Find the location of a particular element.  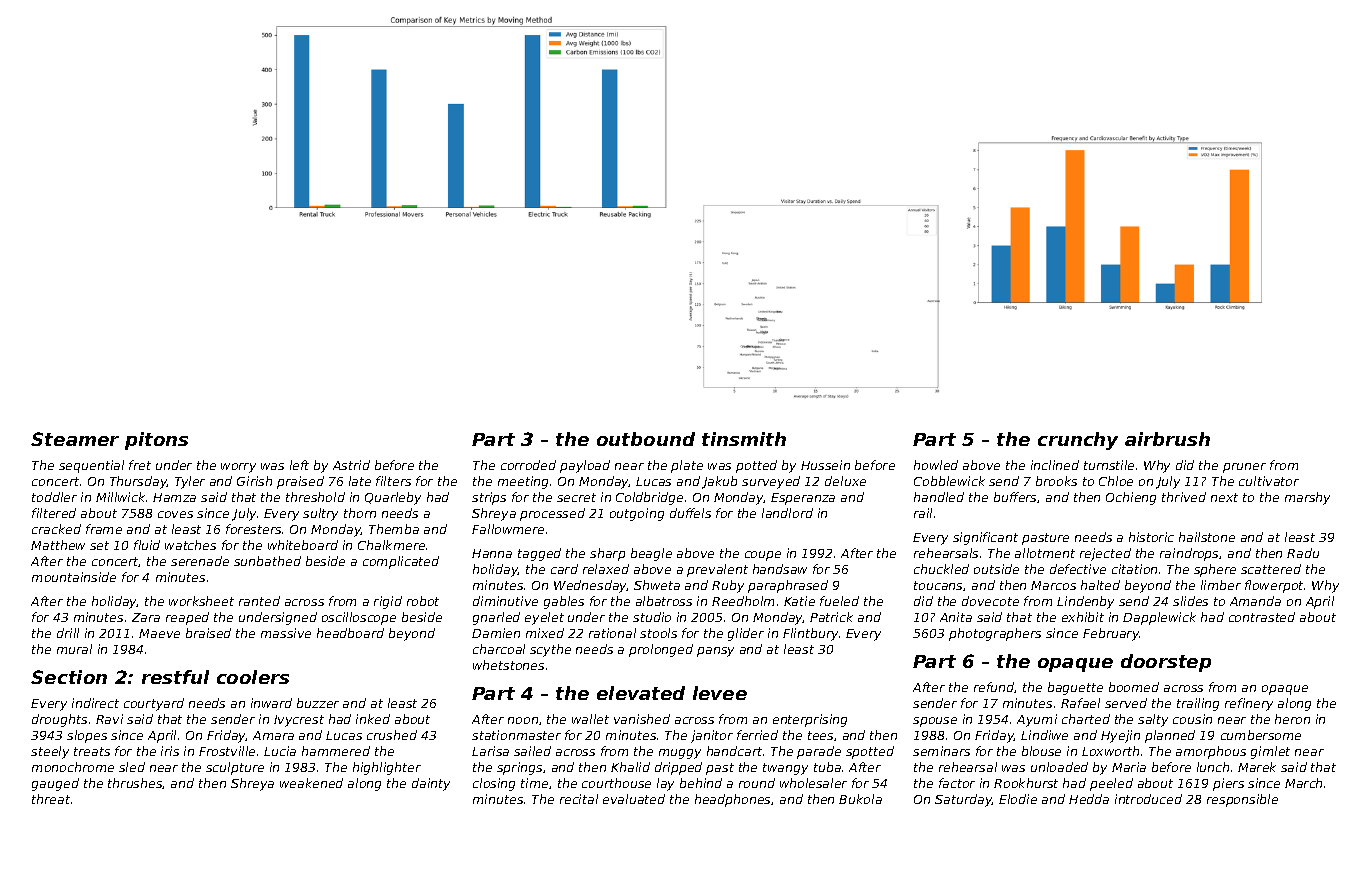

raindrops is located at coordinates (1189, 554).
